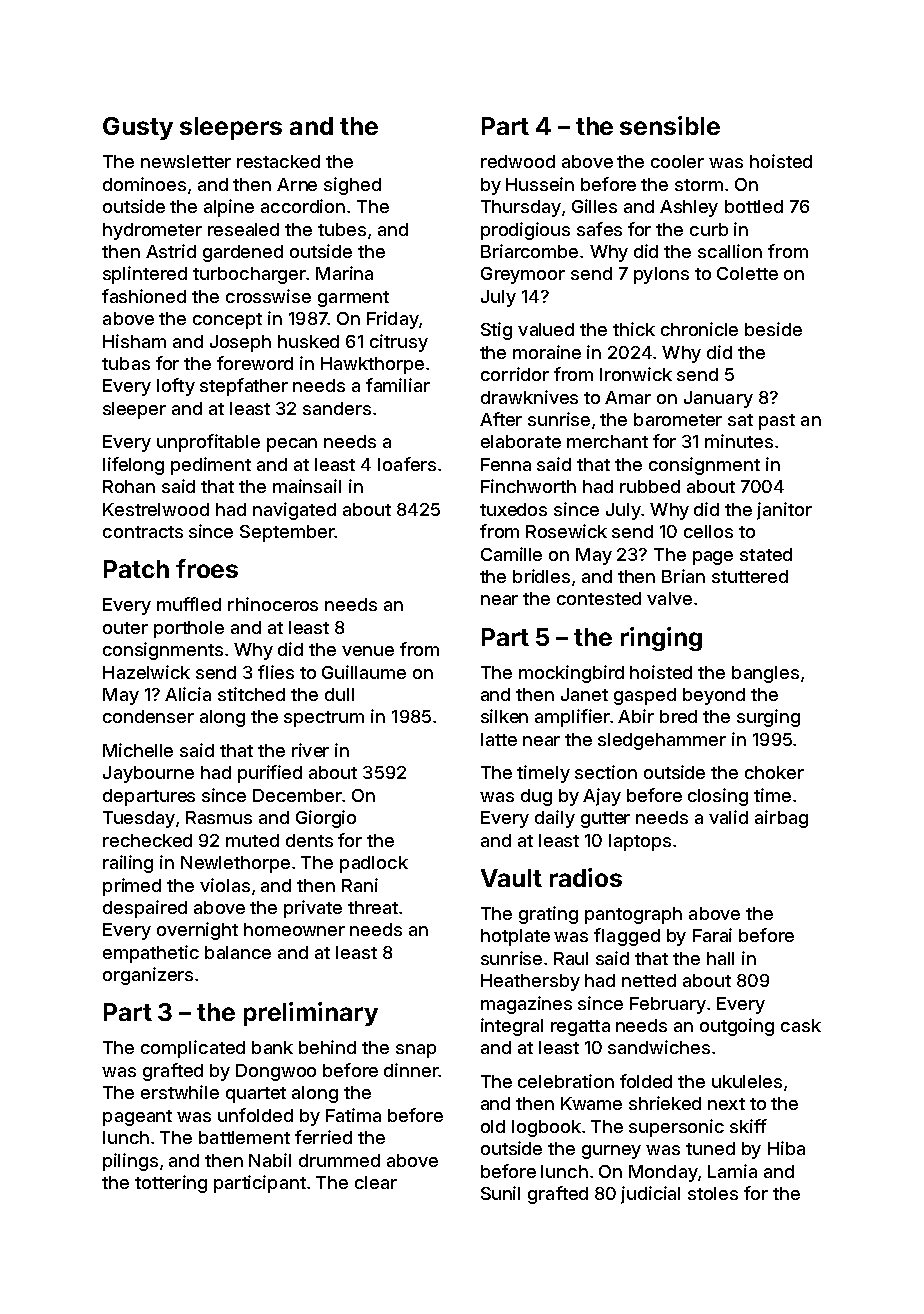 The height and width of the page is (1314, 924). Describe the element at coordinates (324, 719) in the page. I see `spectrum` at that location.
